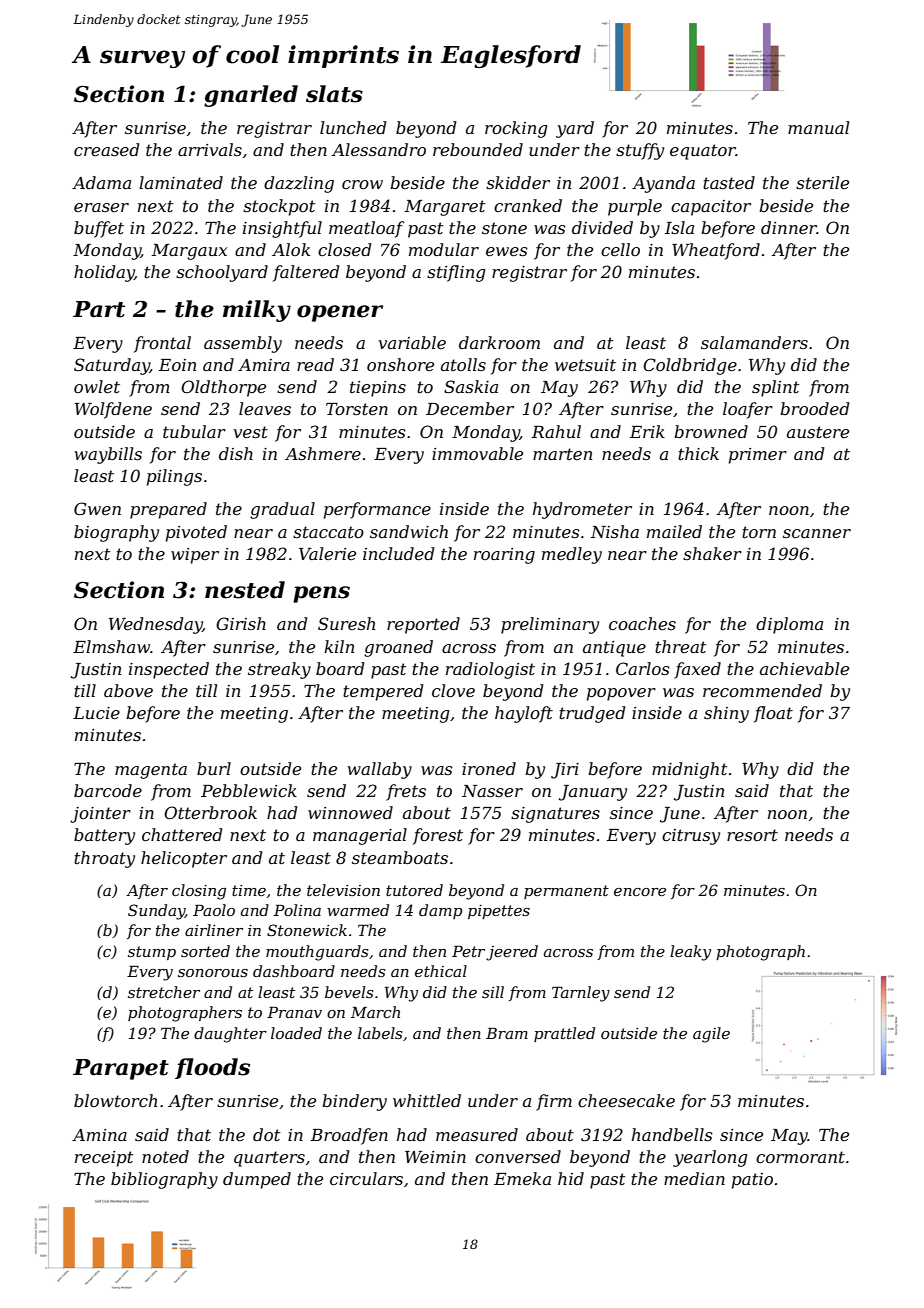 The width and height of the screenshot is (924, 1308). I want to click on achievable, so click(804, 668).
